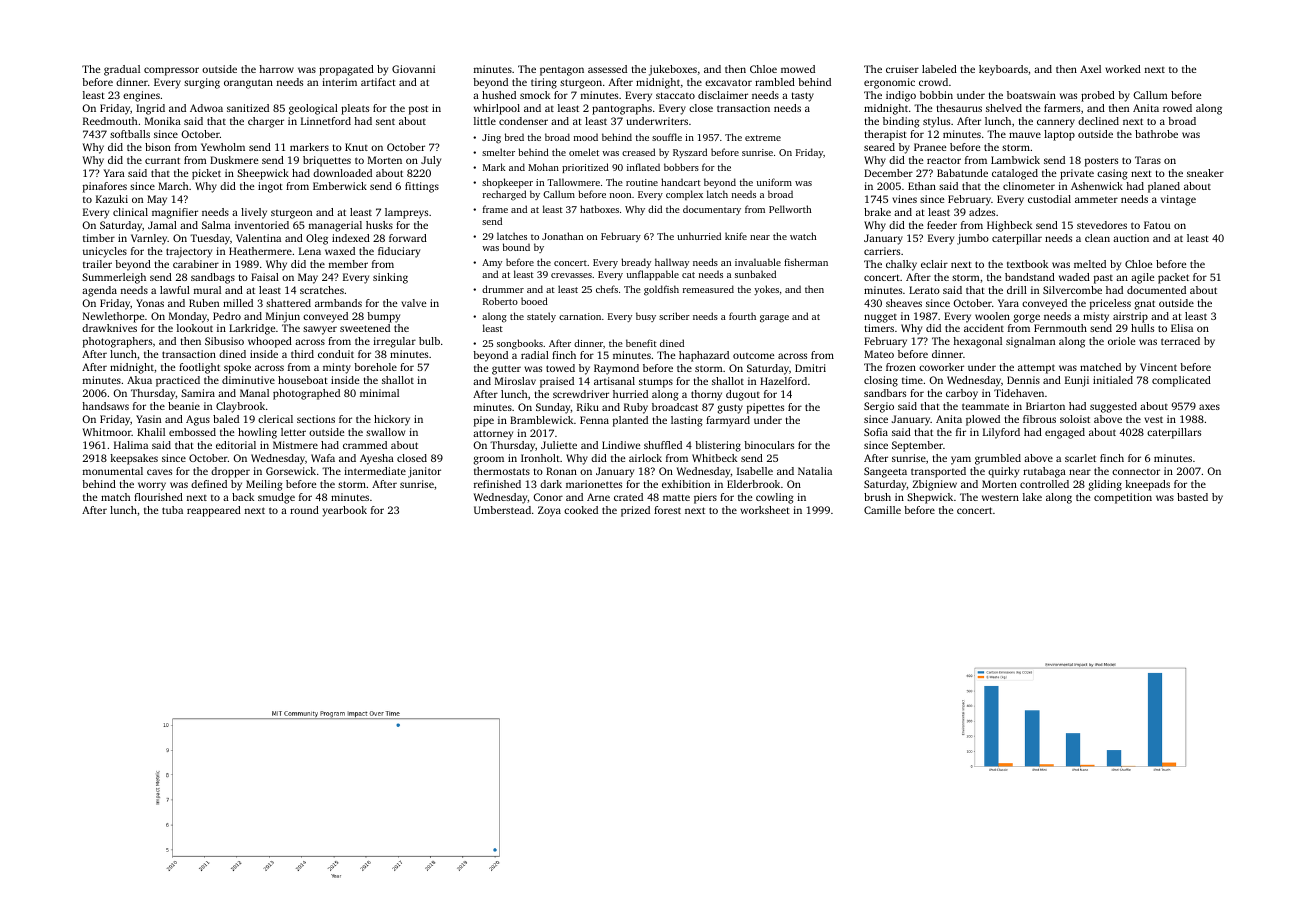 This image has width=1308, height=924. What do you see at coordinates (774, 182) in the image?
I see `uniform` at bounding box center [774, 182].
